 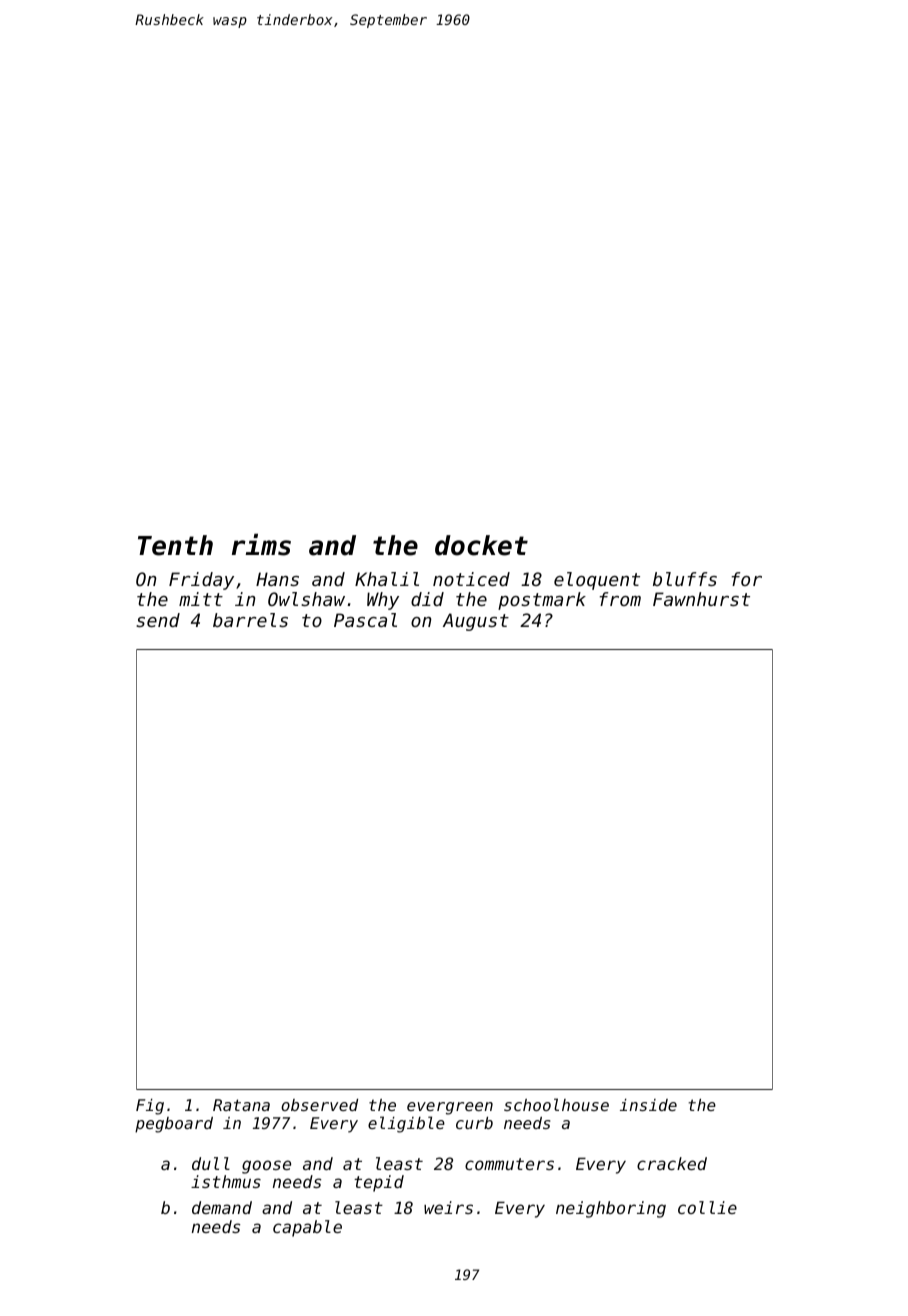 What do you see at coordinates (150, 1107) in the screenshot?
I see `Fig` at bounding box center [150, 1107].
